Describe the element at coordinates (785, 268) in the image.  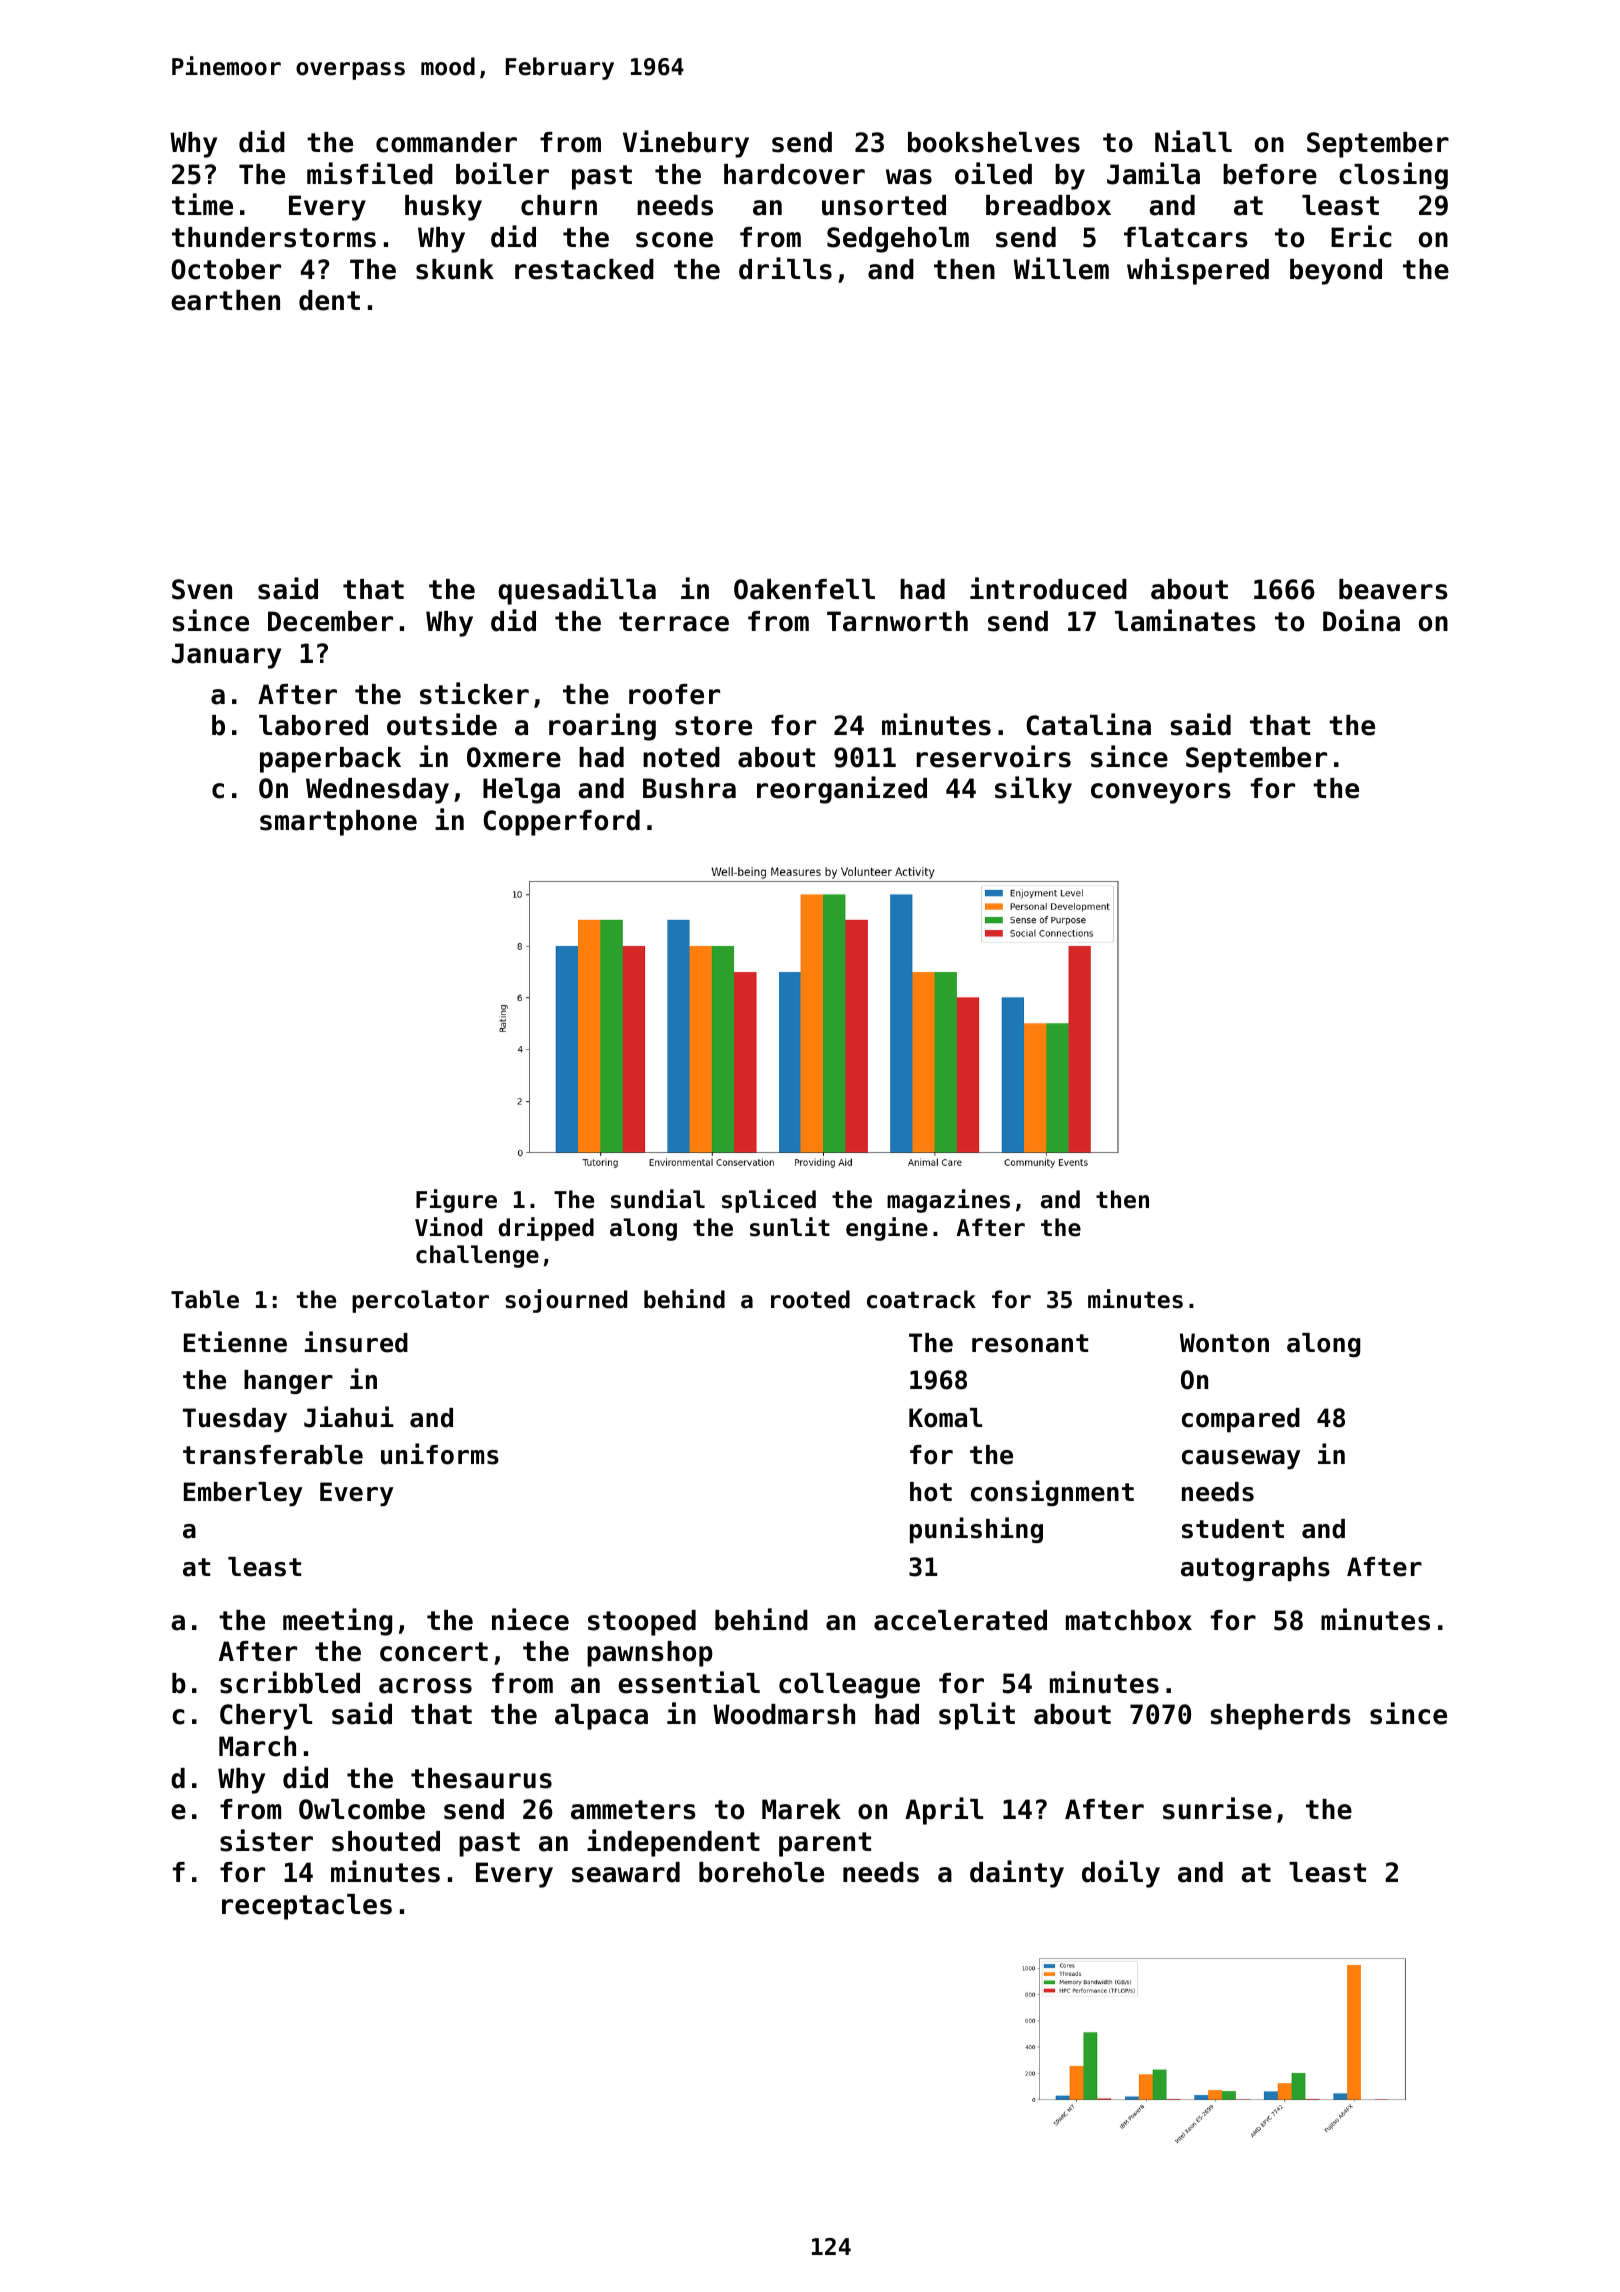
I see `drills` at that location.
